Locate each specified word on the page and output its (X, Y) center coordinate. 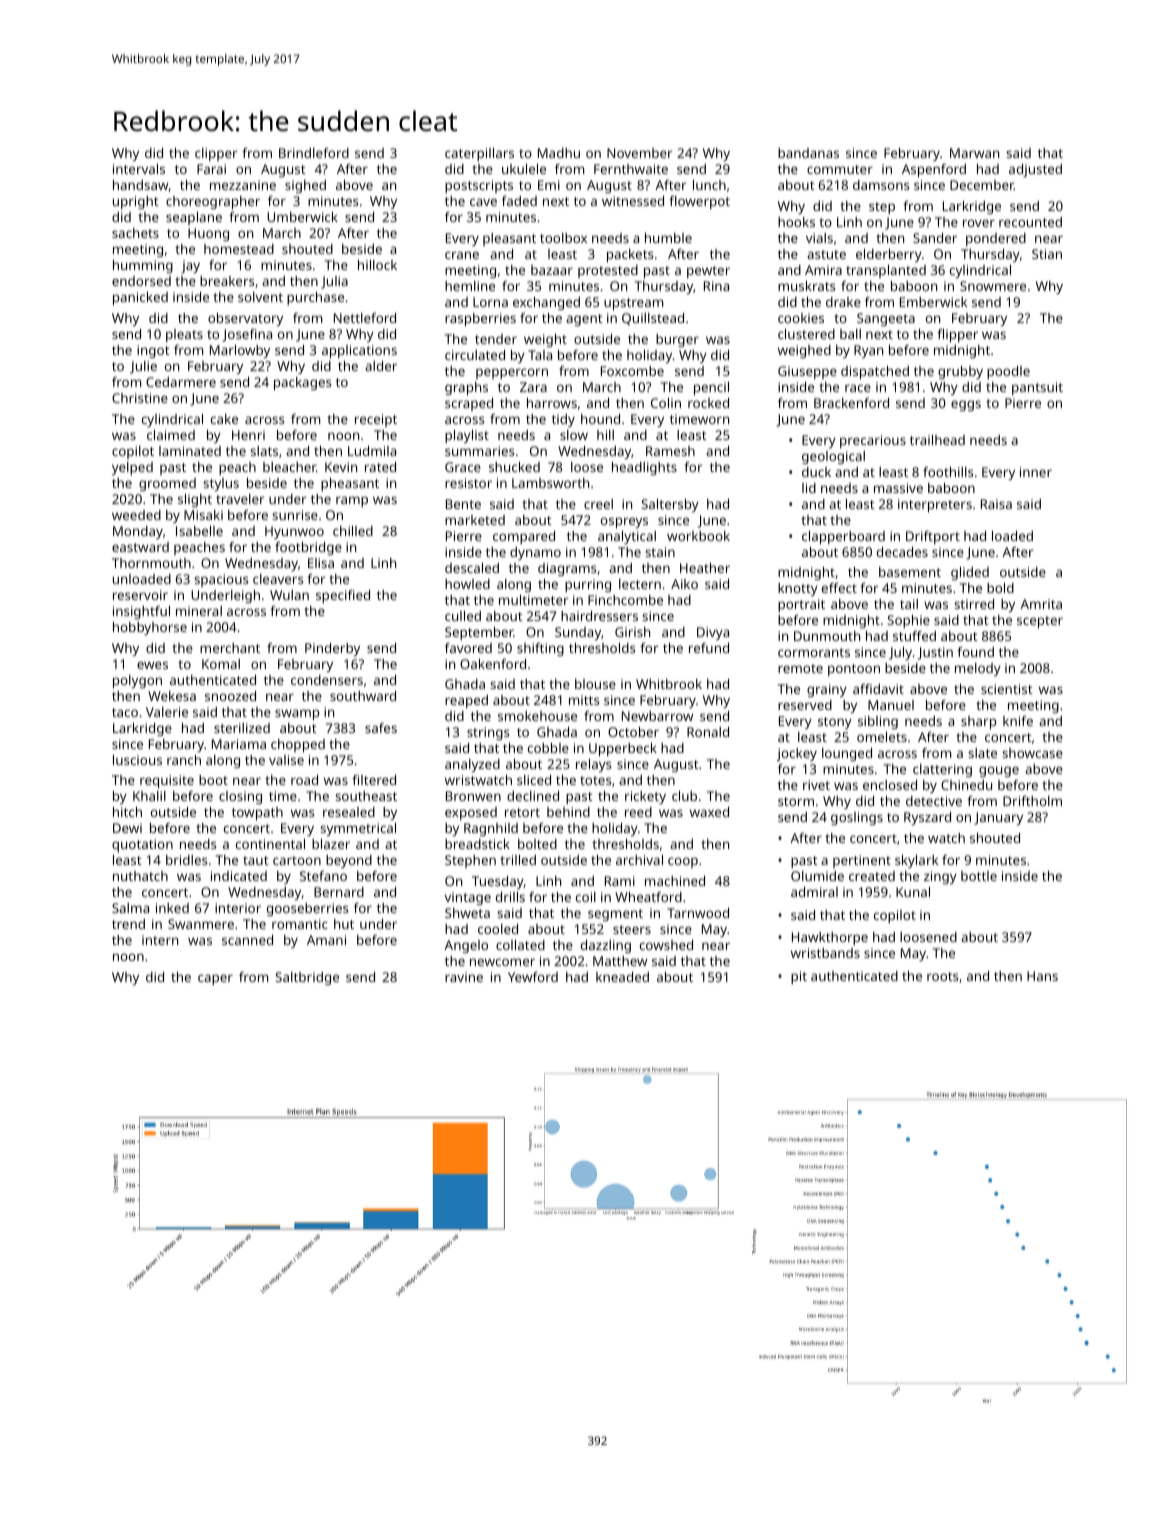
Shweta (467, 913)
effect (839, 588)
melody (978, 669)
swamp (297, 714)
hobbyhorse (150, 628)
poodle (1008, 372)
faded (519, 201)
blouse (595, 684)
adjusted (1035, 170)
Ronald (708, 732)
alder (381, 366)
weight (545, 340)
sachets (135, 233)
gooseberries (307, 909)
